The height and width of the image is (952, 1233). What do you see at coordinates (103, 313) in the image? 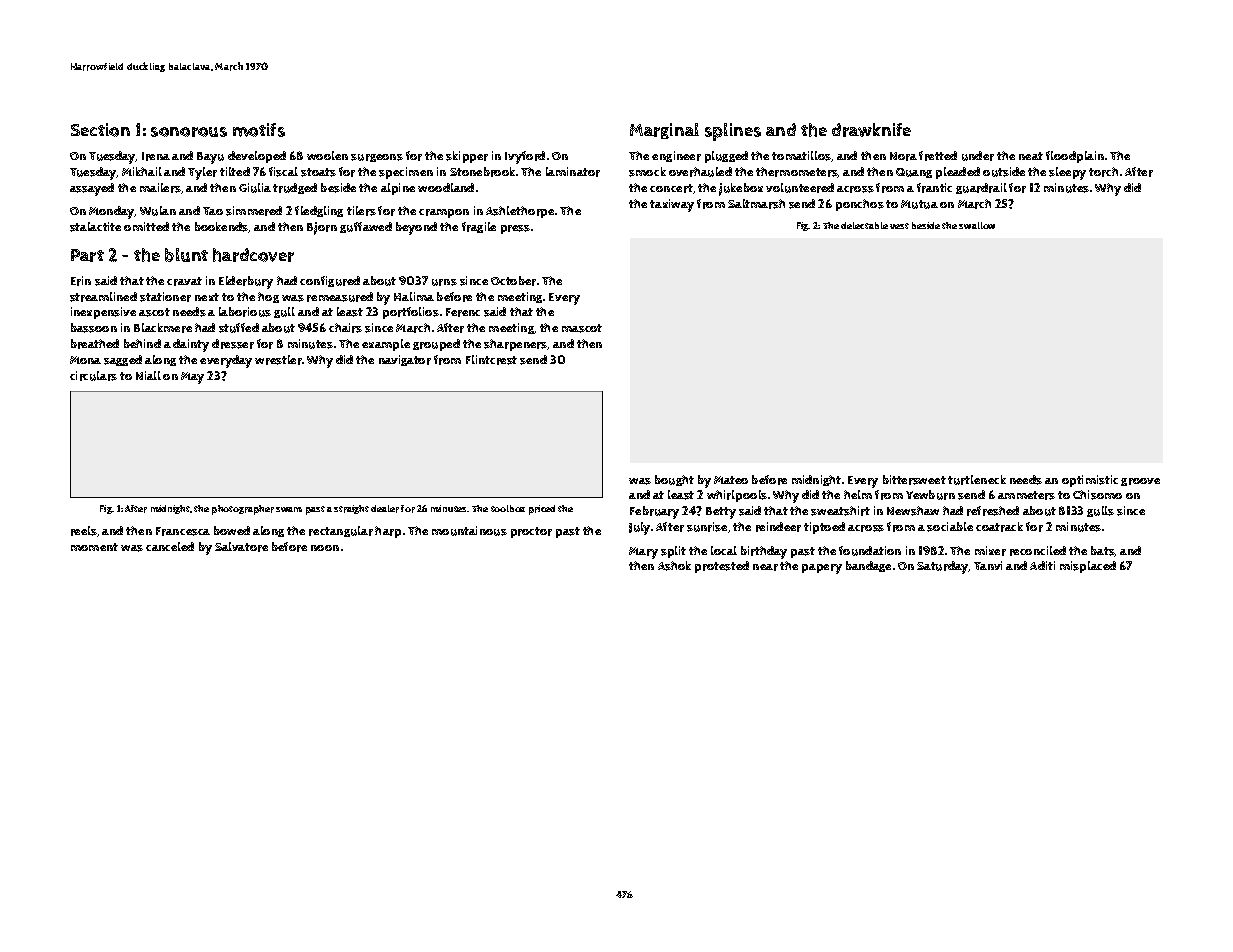
I see `inexpensive` at bounding box center [103, 313].
